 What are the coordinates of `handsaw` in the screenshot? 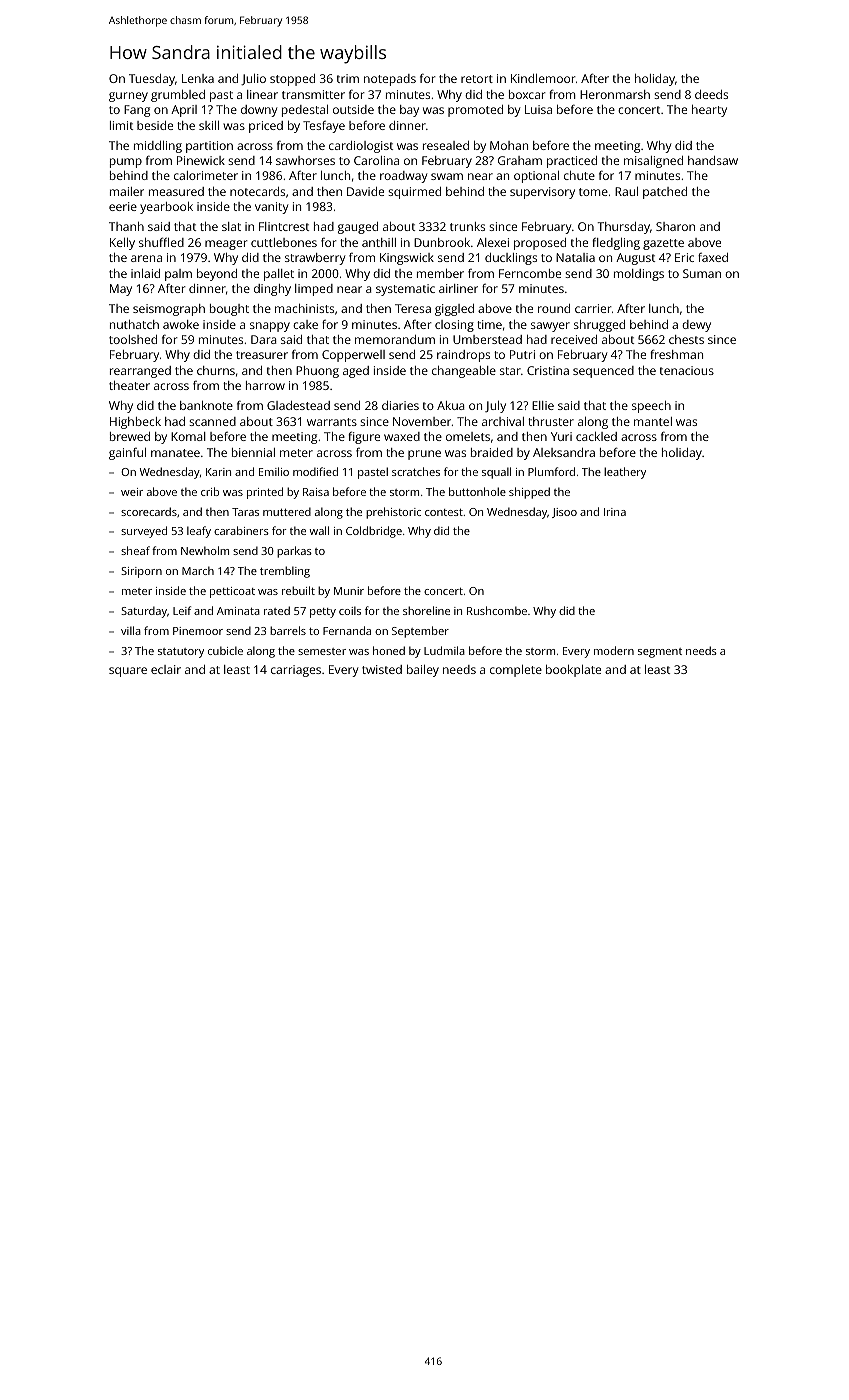 It's located at (713, 160).
